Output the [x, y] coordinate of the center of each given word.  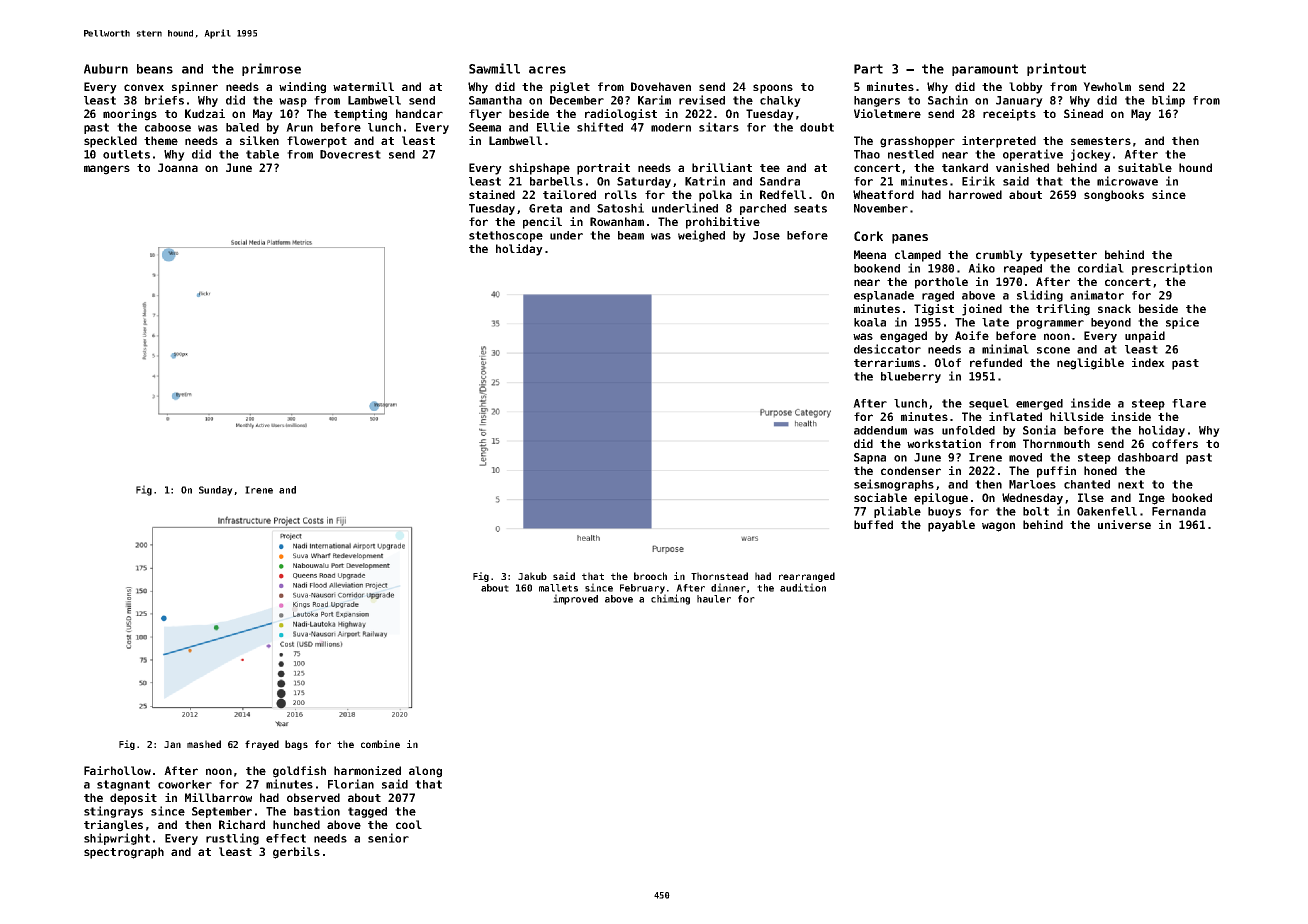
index [1148, 362]
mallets [558, 588]
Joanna [178, 167]
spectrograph [124, 853]
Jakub [532, 576]
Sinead [1083, 113]
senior [388, 838]
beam [631, 235]
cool [409, 824]
